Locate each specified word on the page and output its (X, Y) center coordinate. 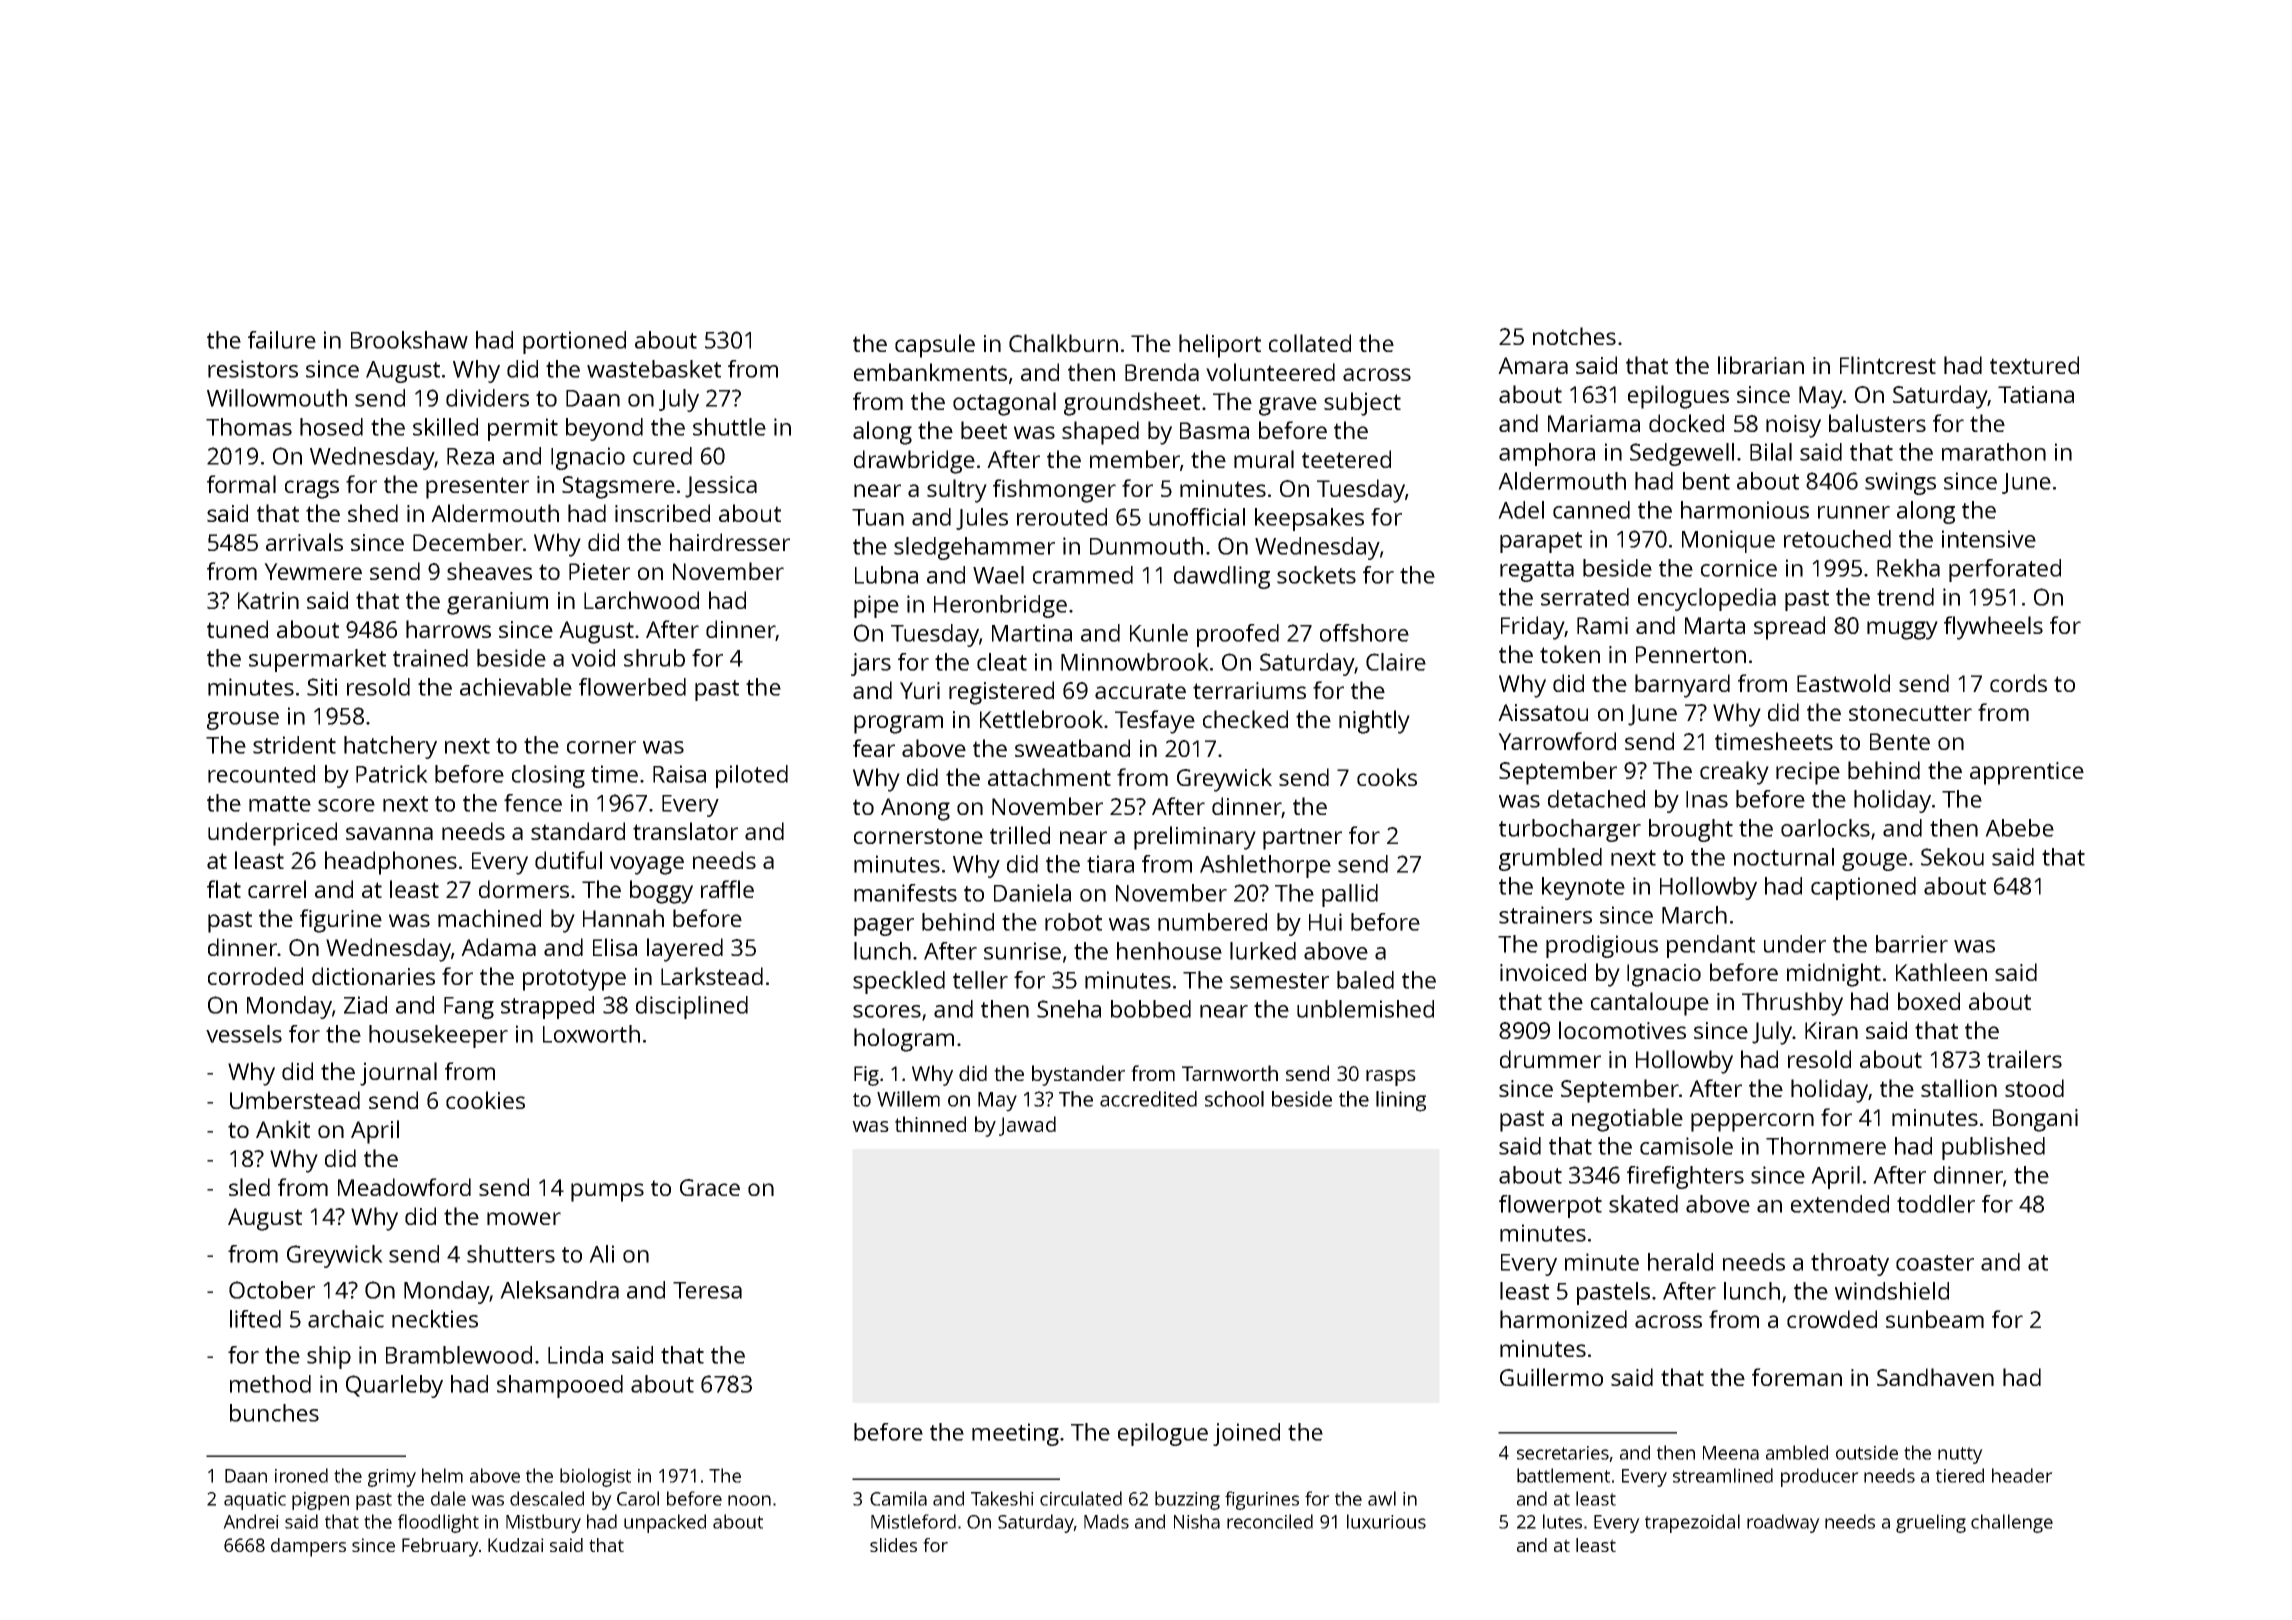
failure (282, 340)
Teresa (707, 1290)
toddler (1936, 1204)
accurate (1140, 691)
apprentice (2027, 773)
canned (1591, 510)
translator (685, 831)
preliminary (1195, 838)
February (440, 1547)
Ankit (283, 1129)
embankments (930, 372)
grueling (1931, 1523)
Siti (322, 687)
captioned (1863, 888)
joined (1246, 1434)
